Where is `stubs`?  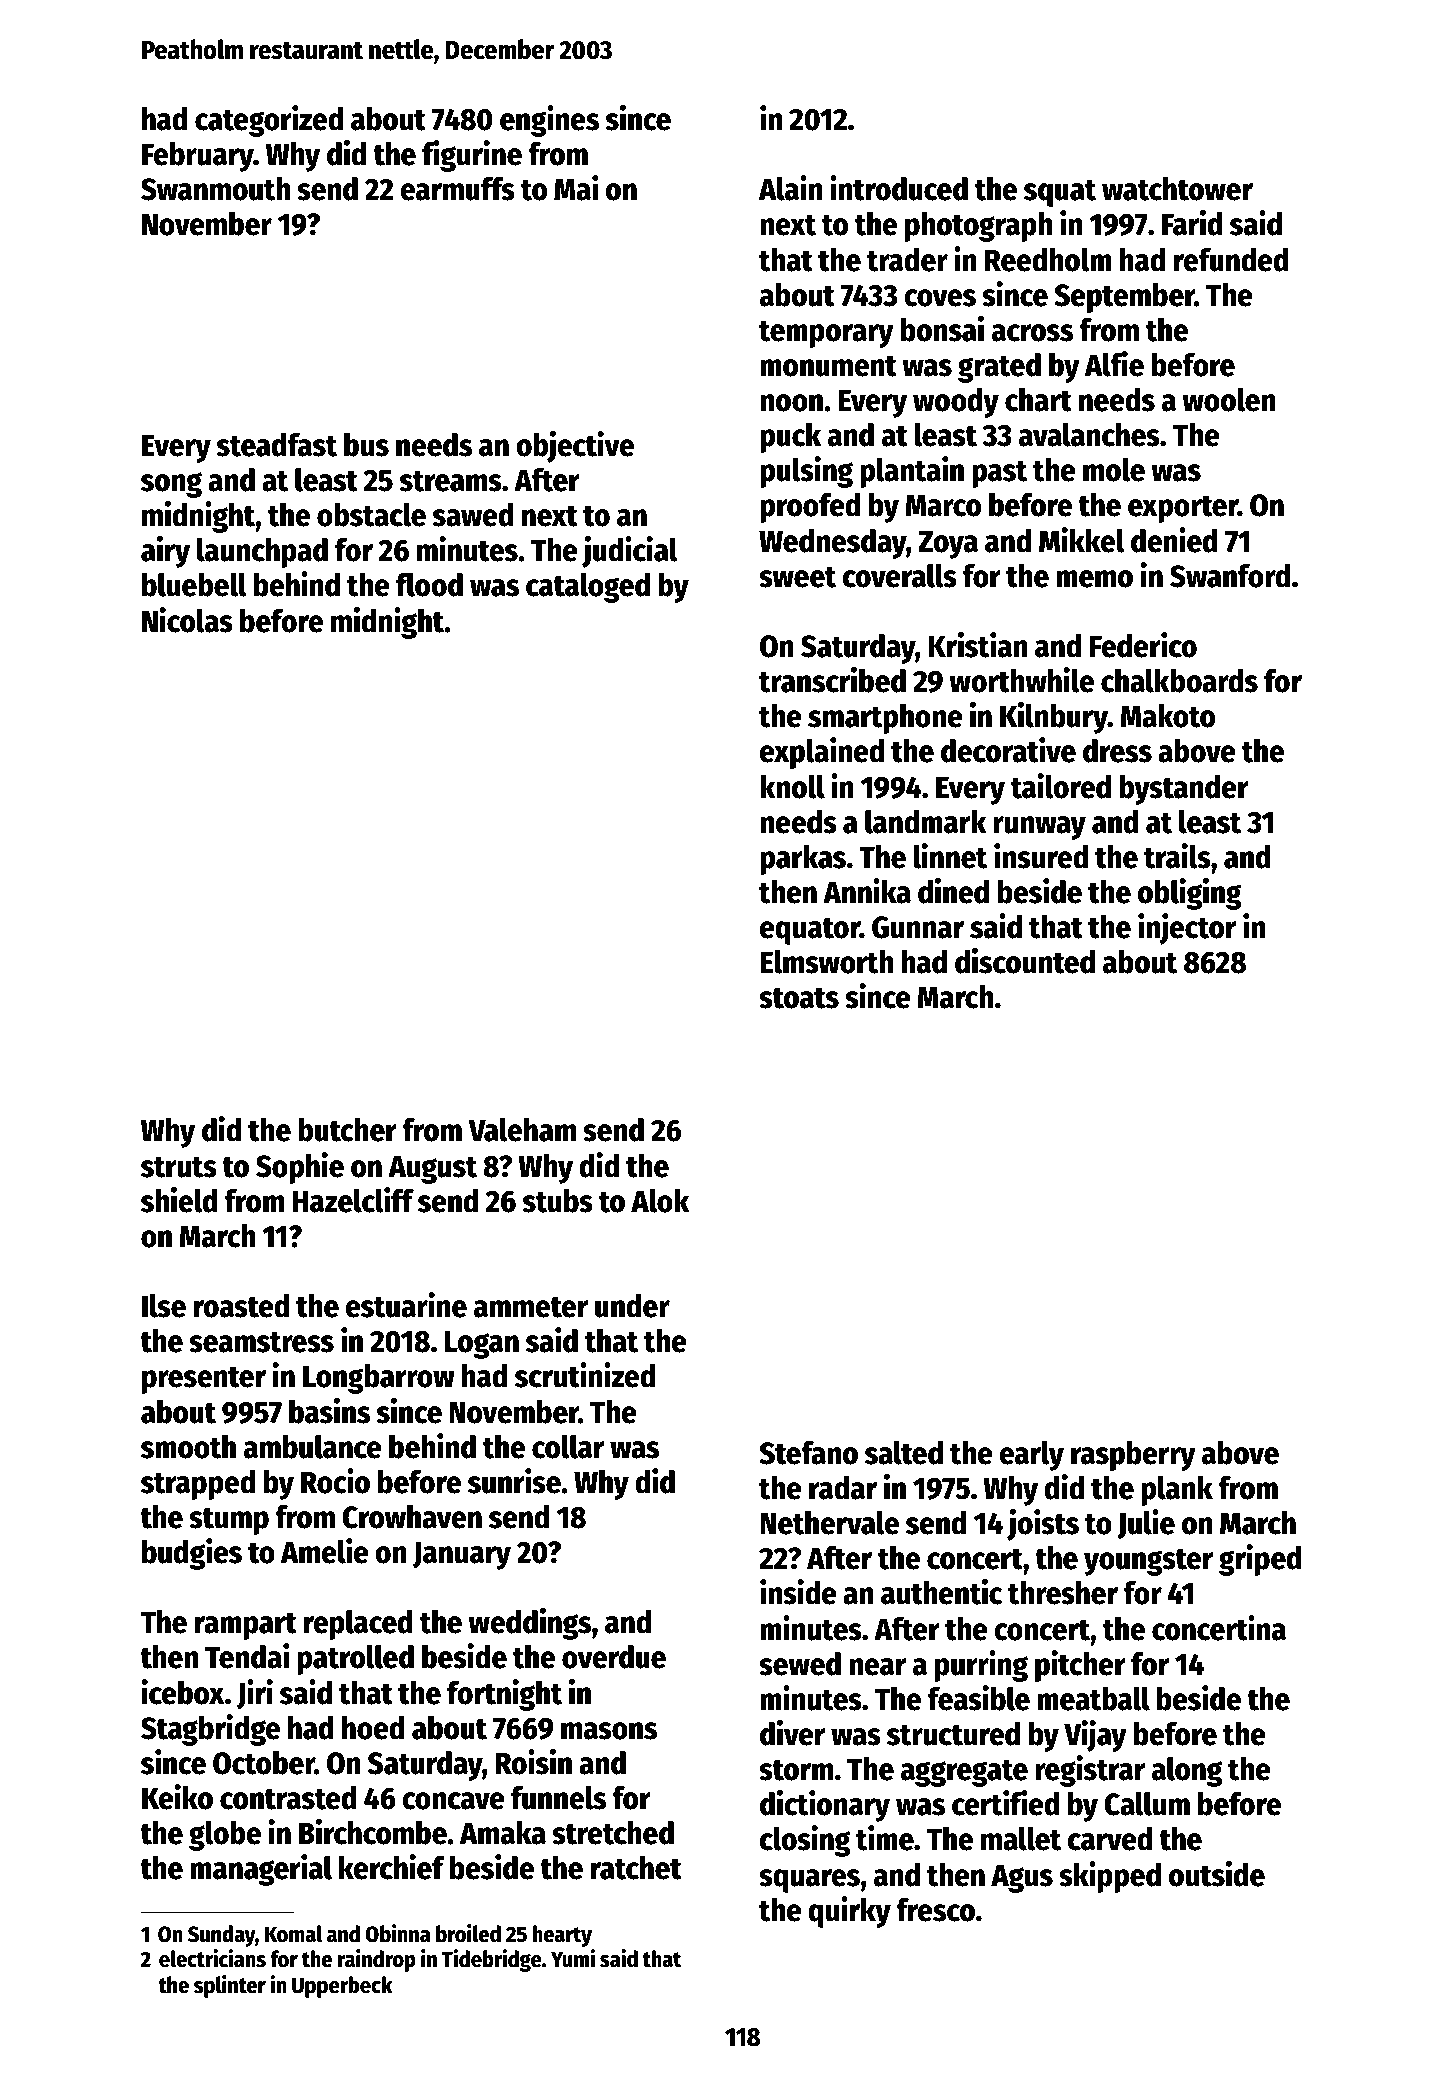
stubs is located at coordinates (558, 1201).
